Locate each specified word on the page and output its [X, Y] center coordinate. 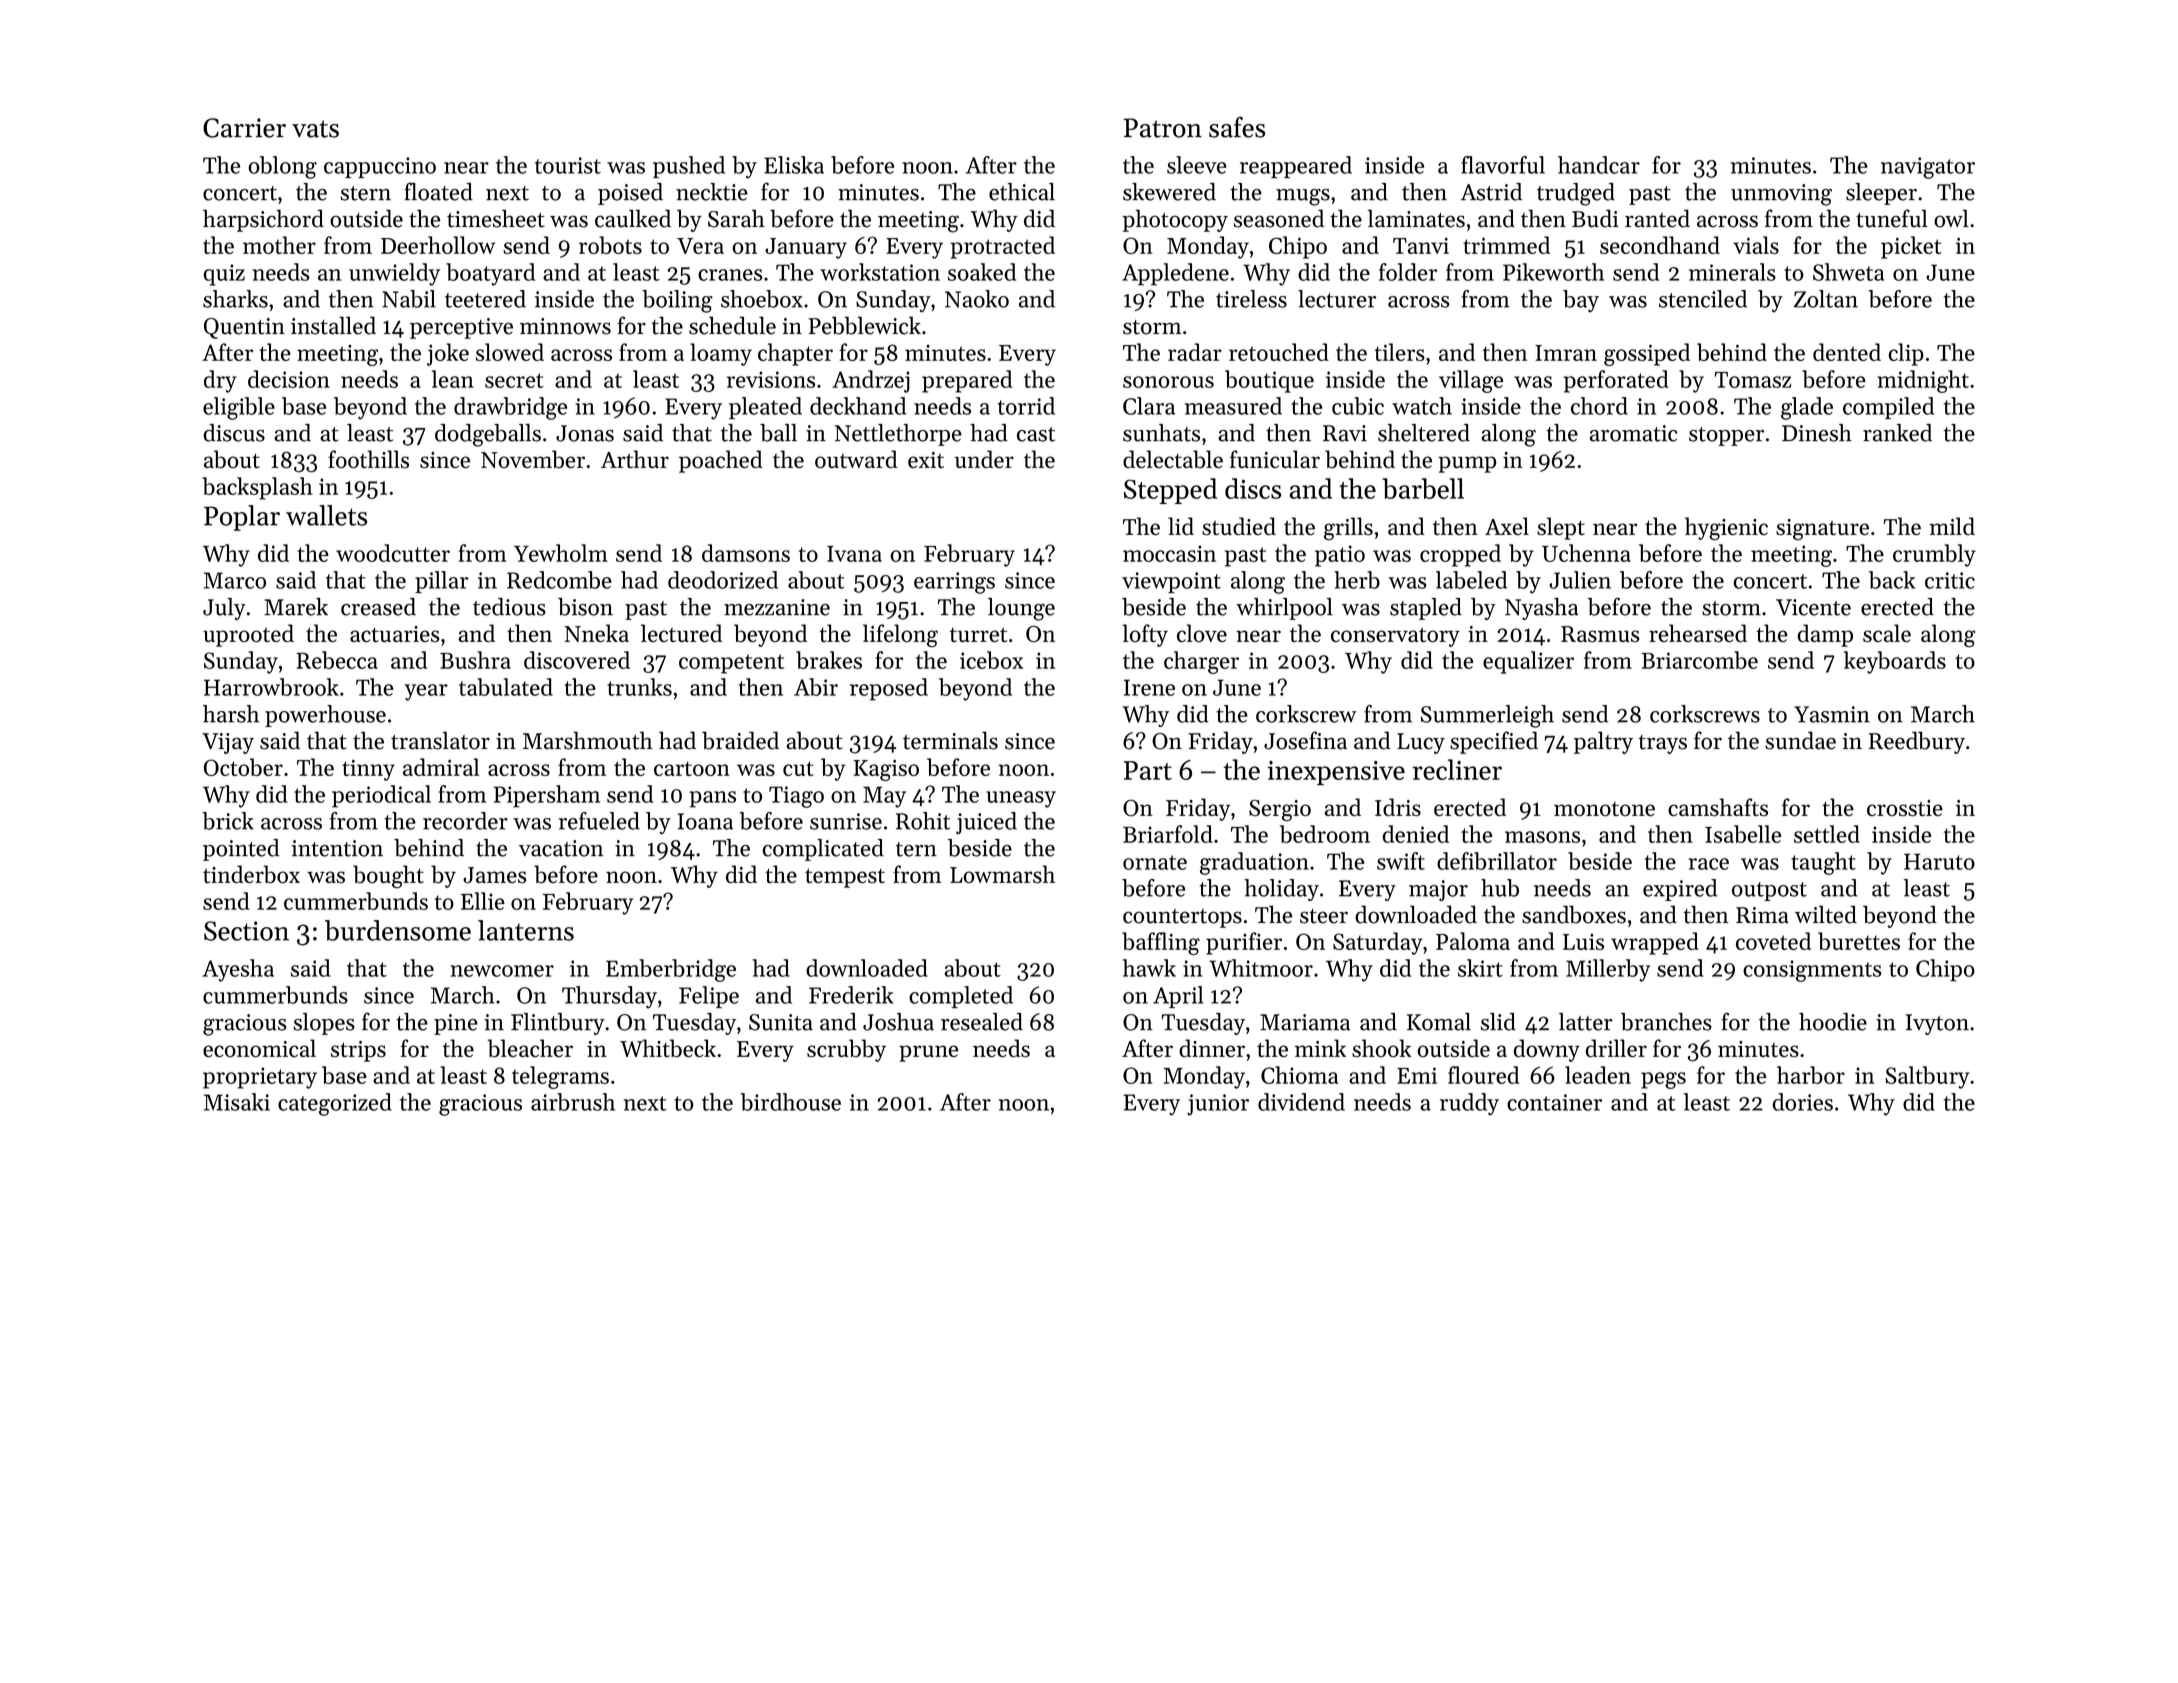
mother [279, 245]
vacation [561, 848]
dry [220, 381]
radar [1195, 352]
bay [1581, 301]
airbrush [573, 1102]
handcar [1599, 165]
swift [1401, 861]
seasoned [1279, 218]
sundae [1800, 740]
